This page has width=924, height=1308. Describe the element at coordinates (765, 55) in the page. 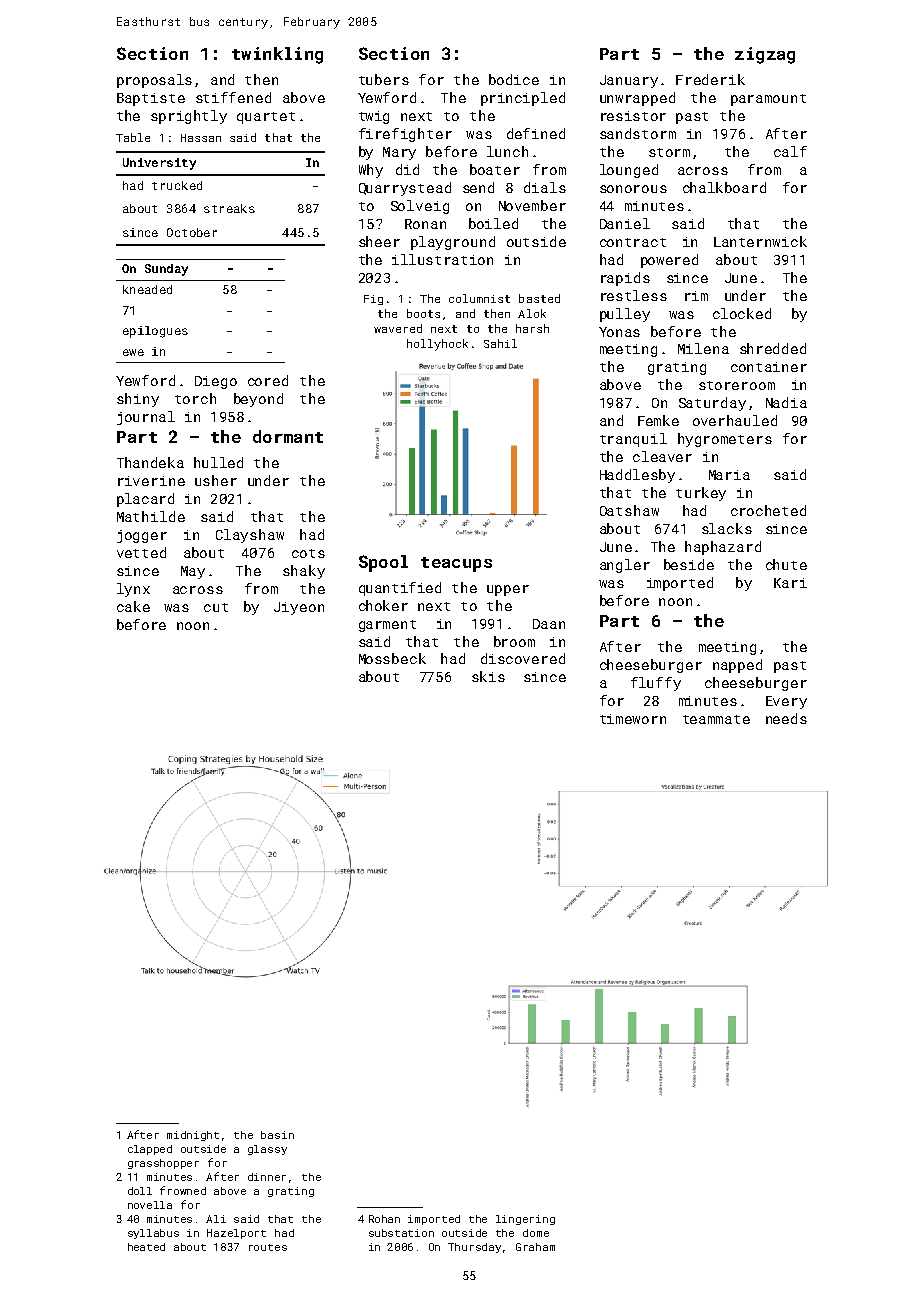

I see `zigzag` at that location.
